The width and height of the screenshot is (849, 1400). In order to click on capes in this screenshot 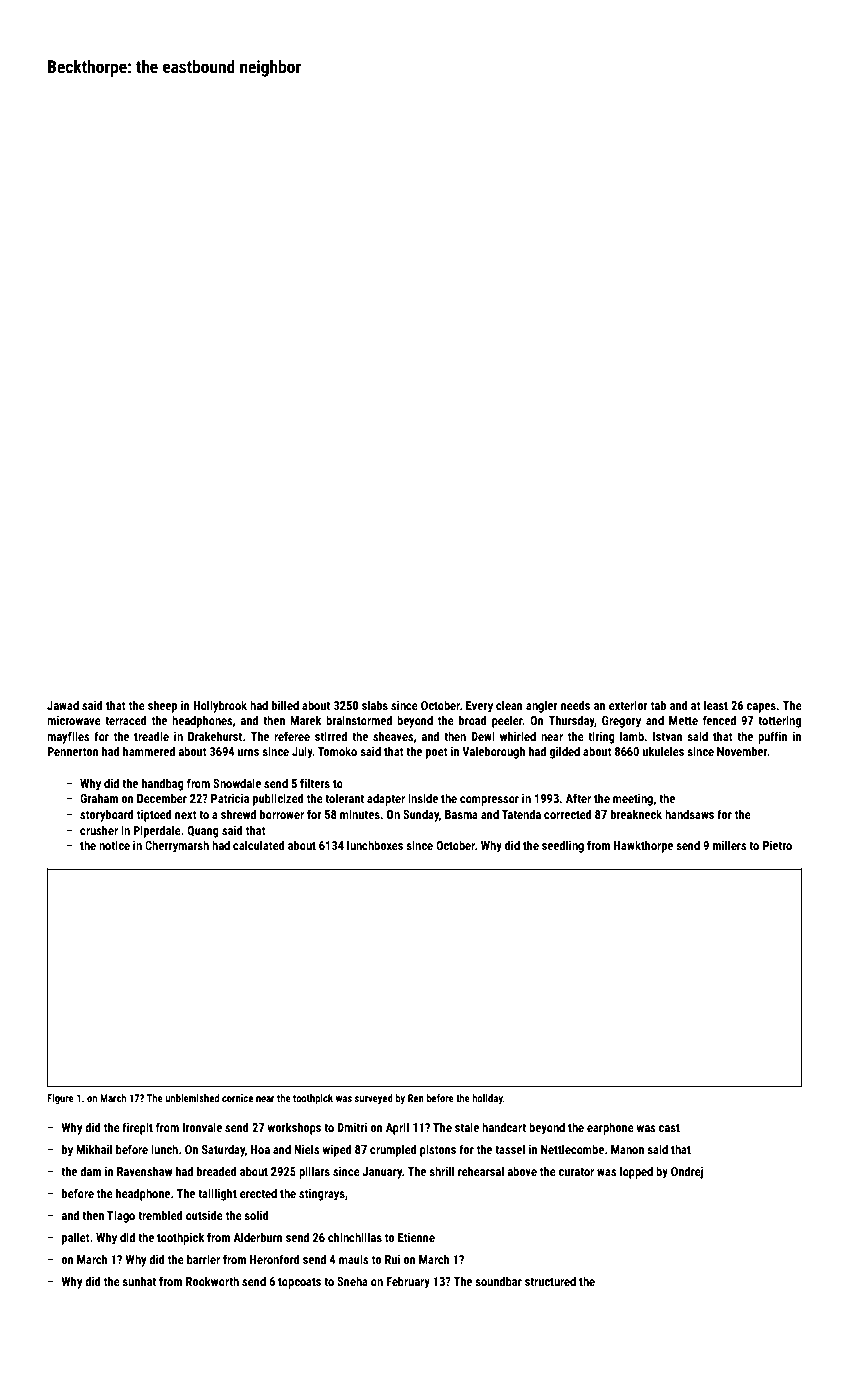, I will do `click(761, 708)`.
